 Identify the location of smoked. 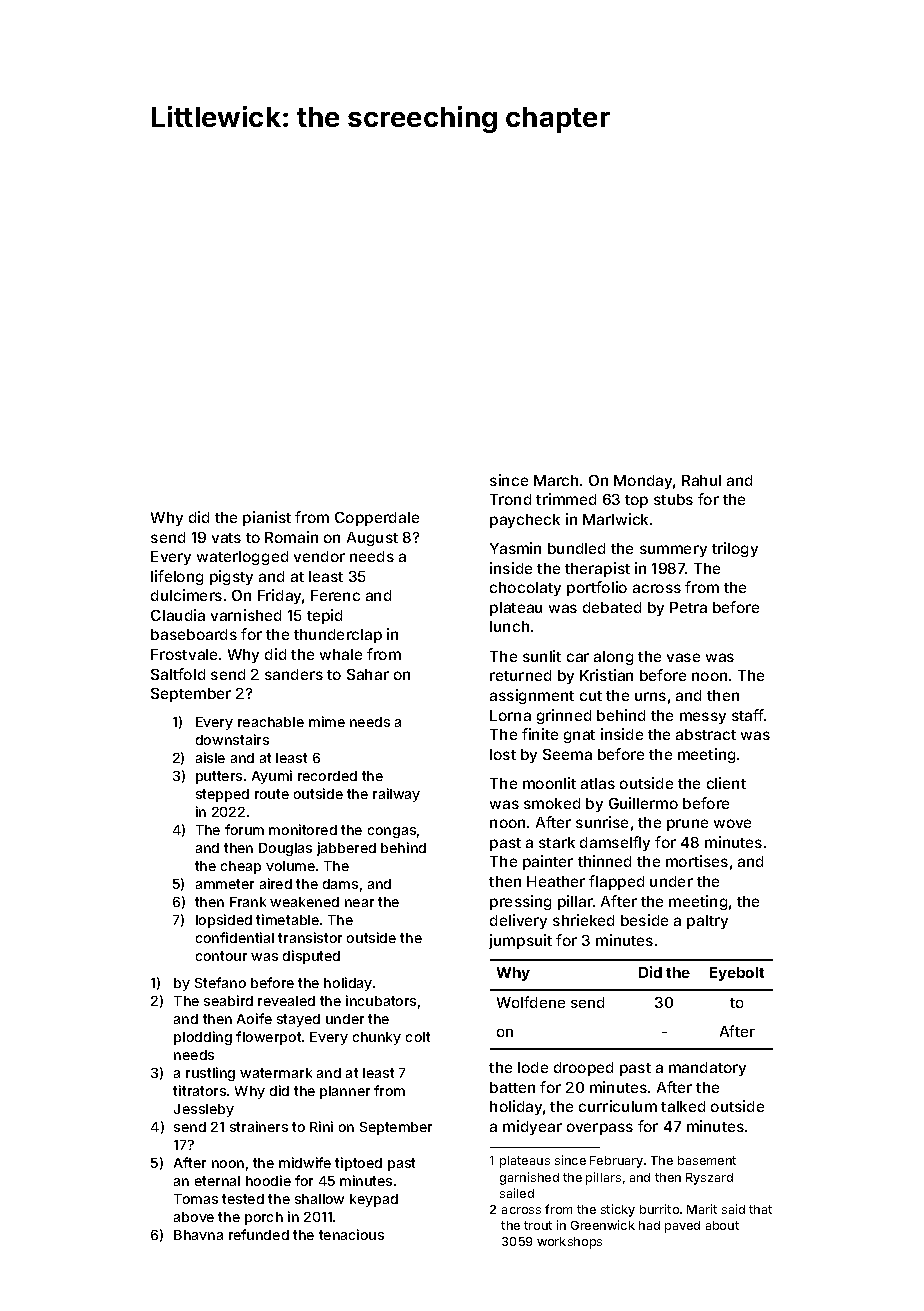
(552, 803).
